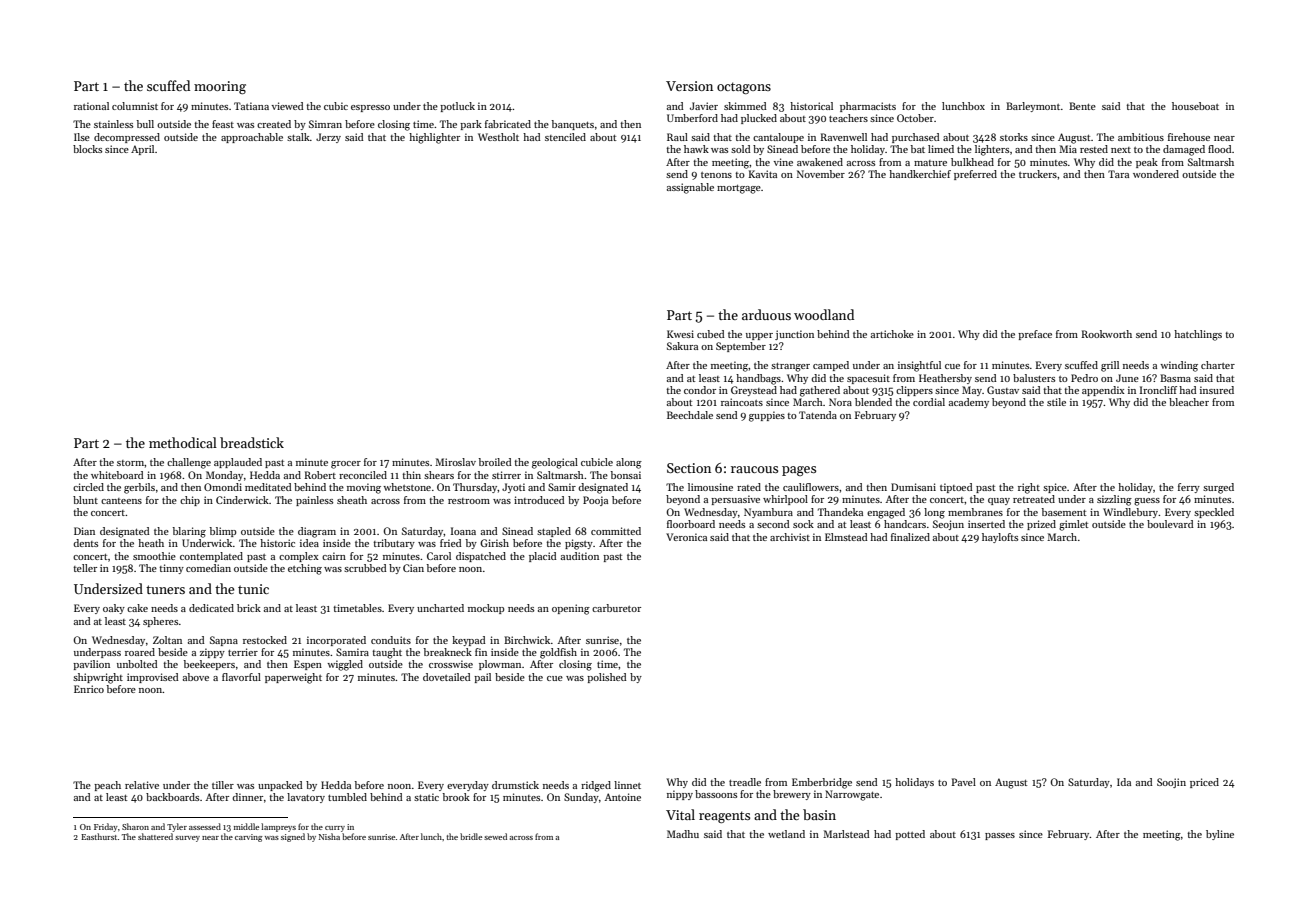  I want to click on Madhu, so click(683, 834).
